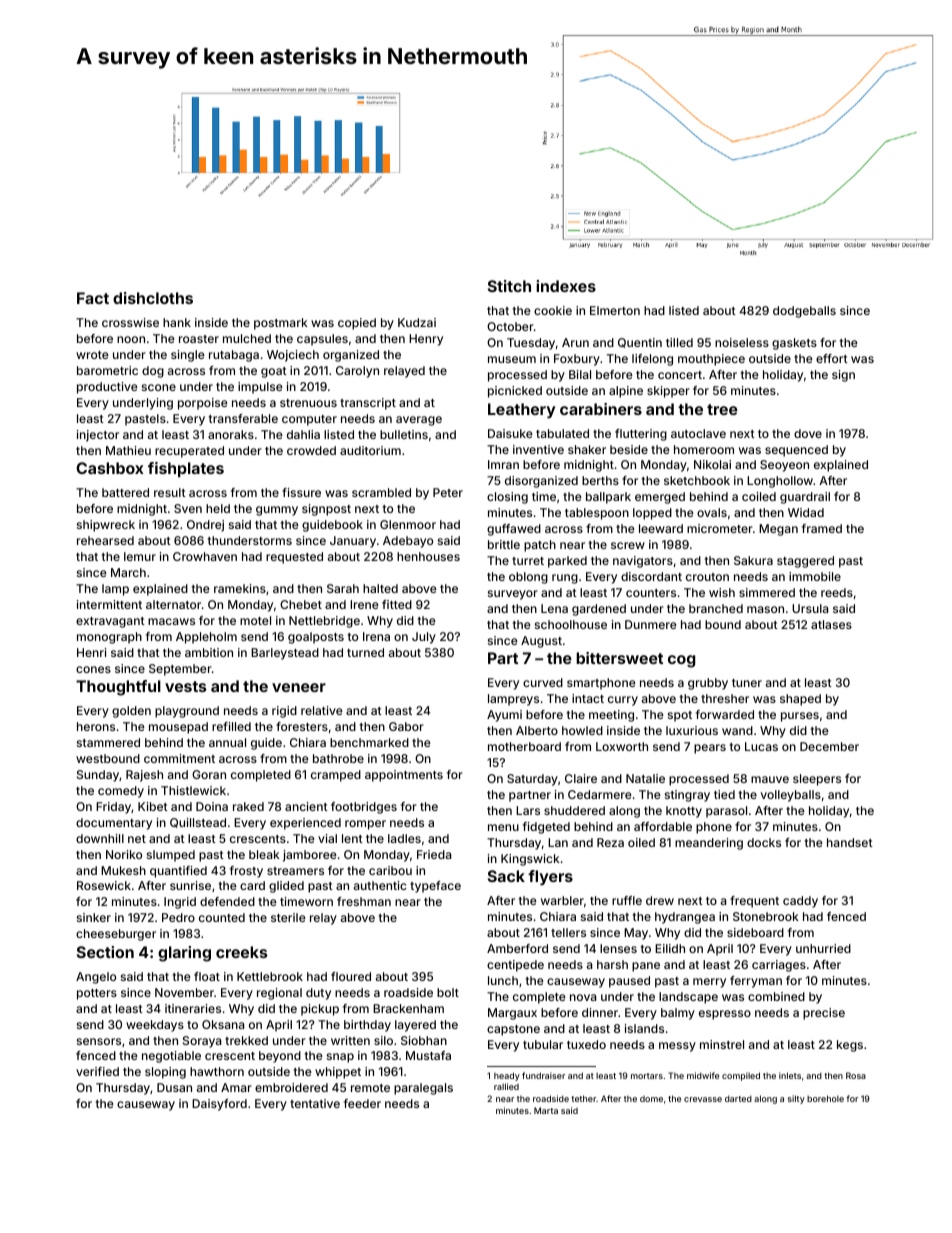 This screenshot has width=952, height=1233. What do you see at coordinates (587, 449) in the screenshot?
I see `shaker` at bounding box center [587, 449].
